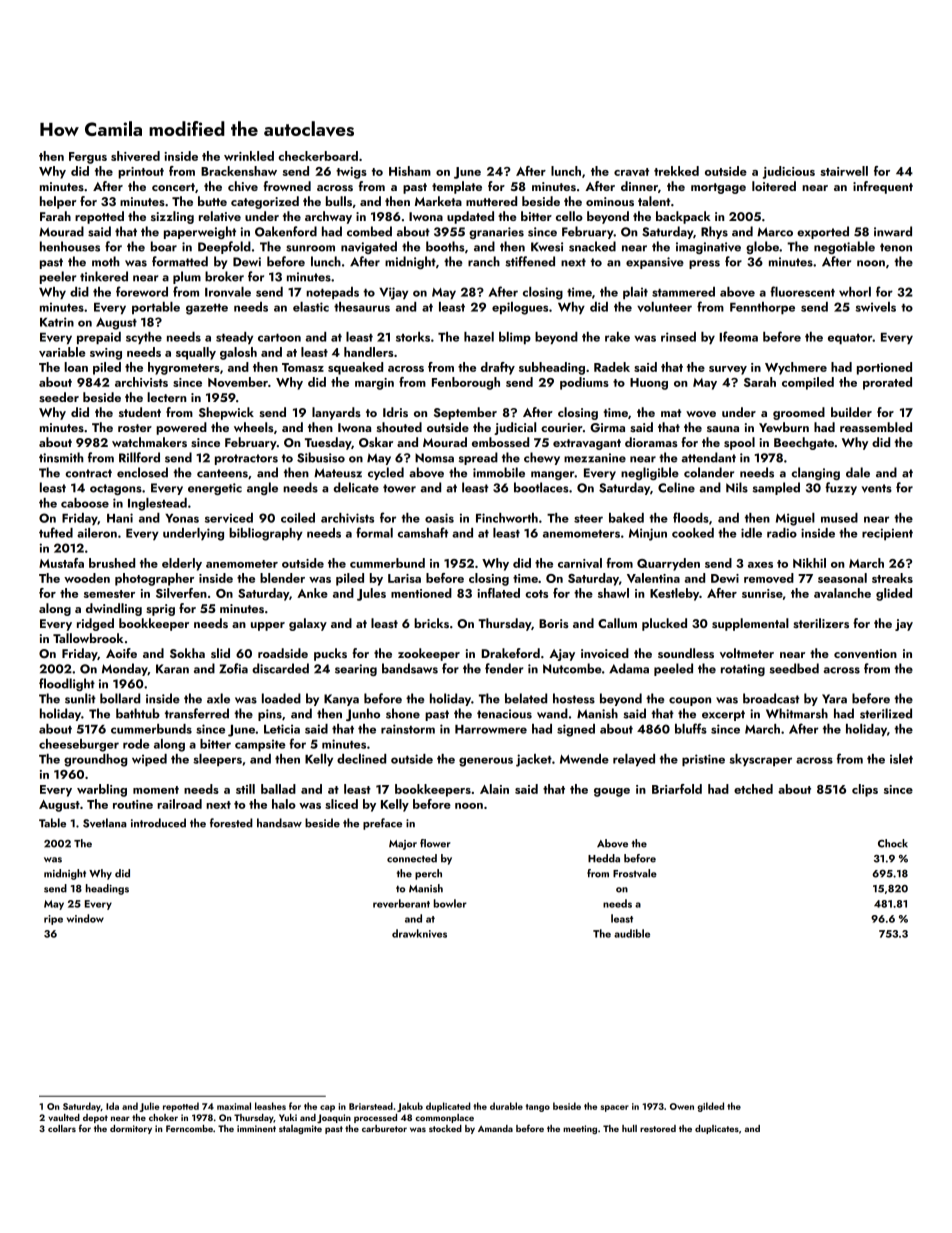 The width and height of the screenshot is (952, 1233). I want to click on Yonas, so click(182, 518).
